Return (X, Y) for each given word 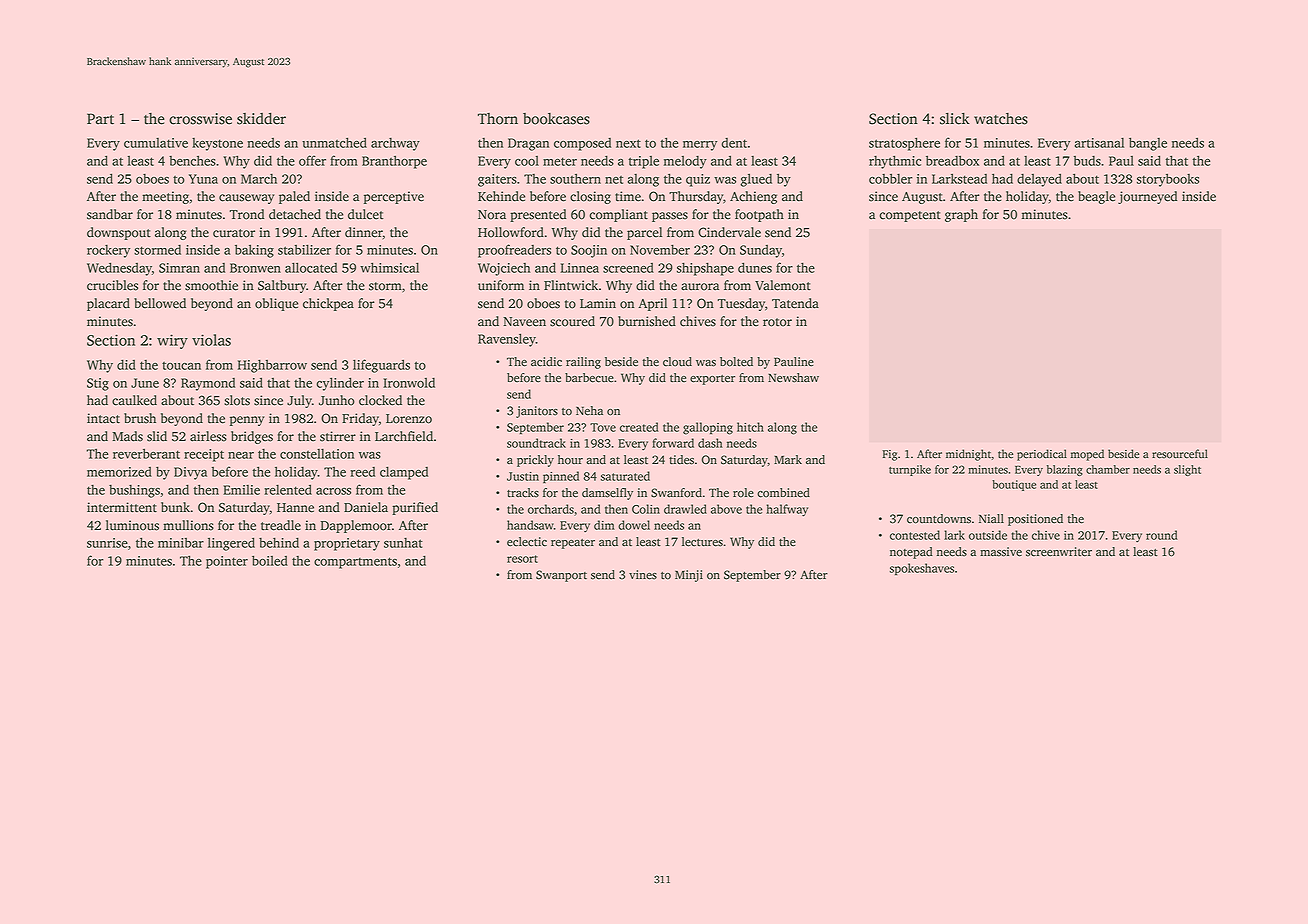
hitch (750, 427)
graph (961, 215)
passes (670, 217)
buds (1087, 160)
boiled (270, 560)
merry (700, 146)
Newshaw (793, 378)
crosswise (200, 119)
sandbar (110, 214)
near (241, 455)
